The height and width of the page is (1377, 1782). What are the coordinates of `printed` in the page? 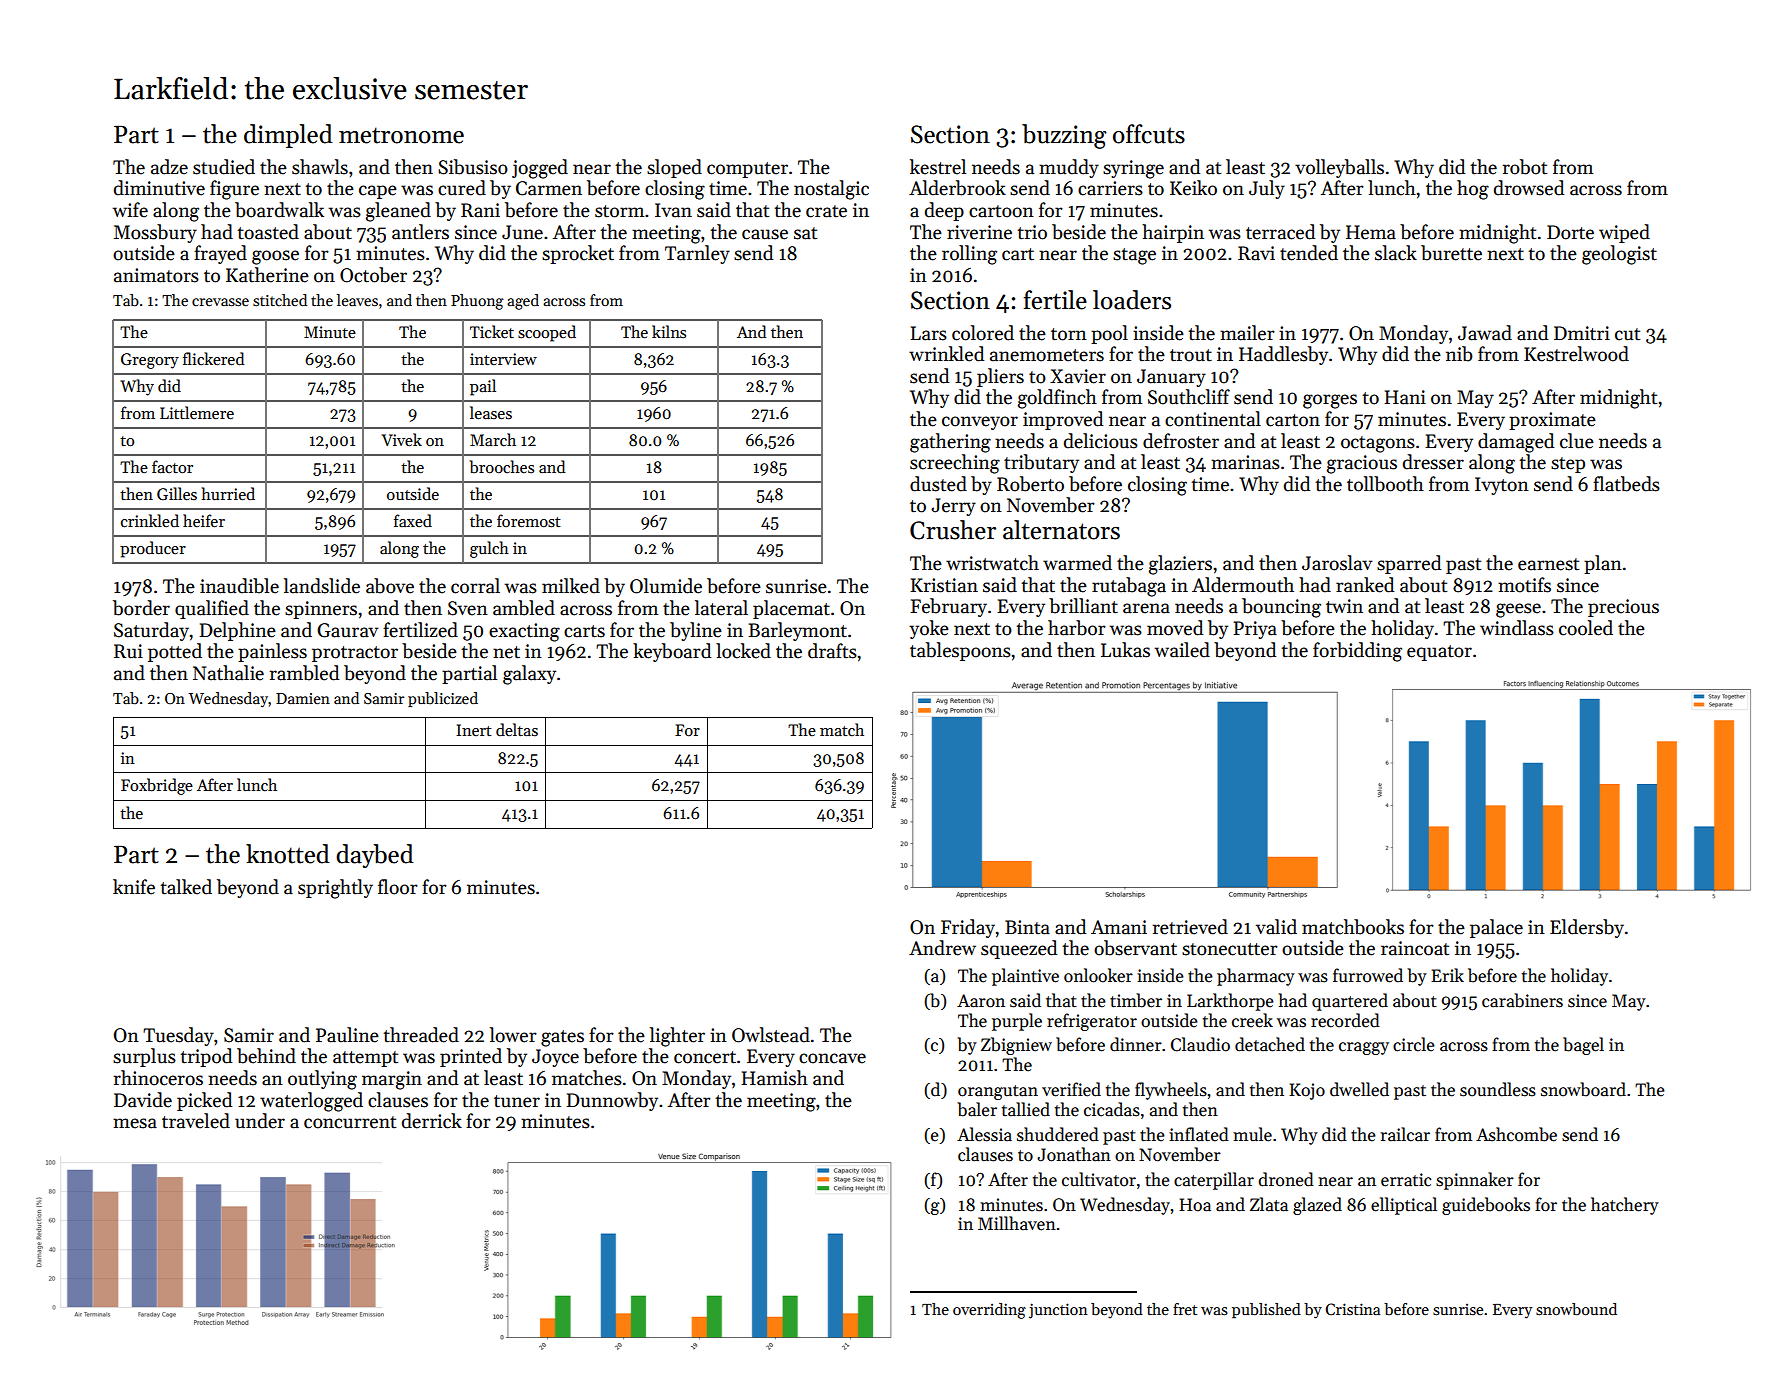 It's located at (471, 1057).
